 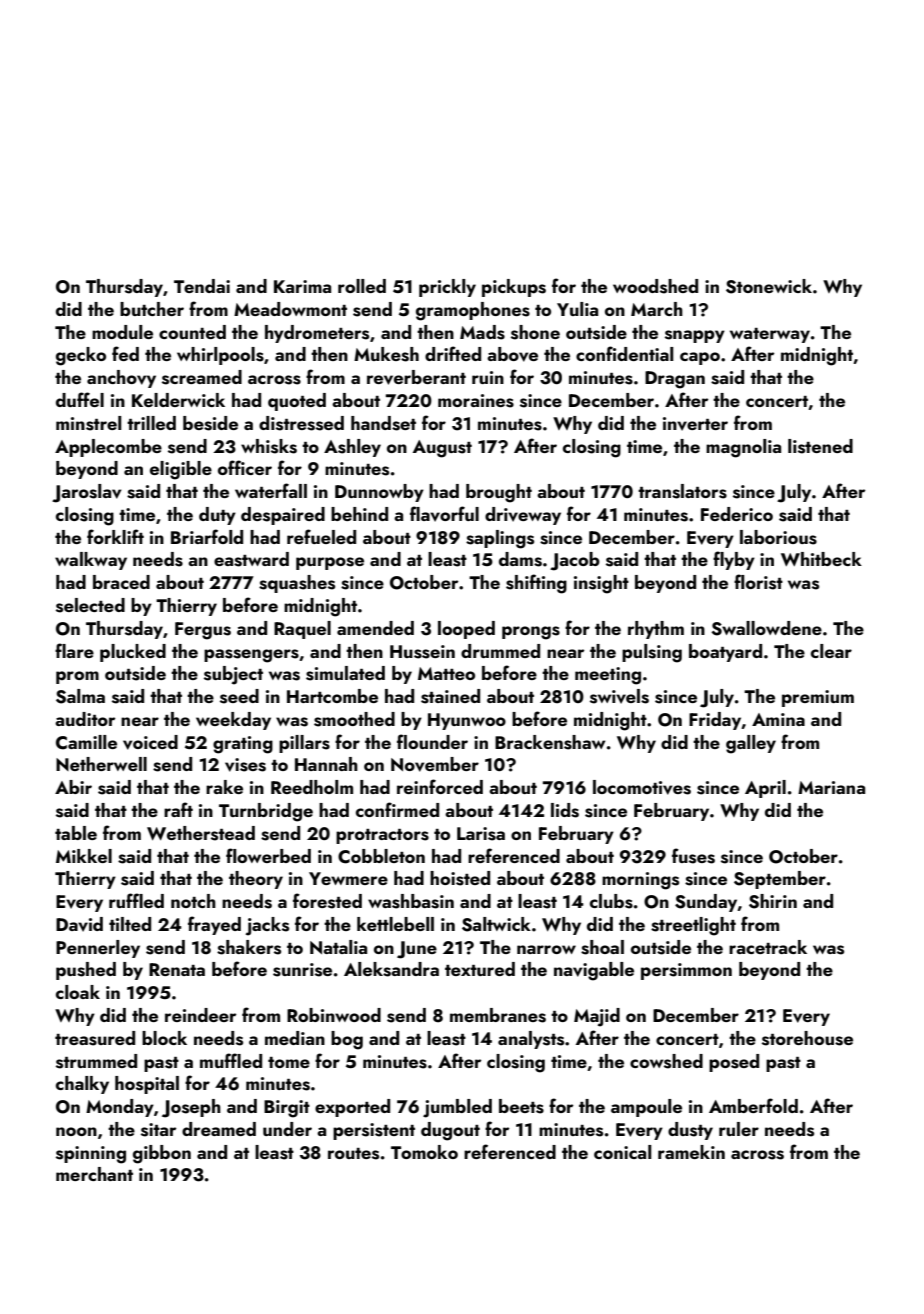 I want to click on Camille, so click(x=86, y=742).
